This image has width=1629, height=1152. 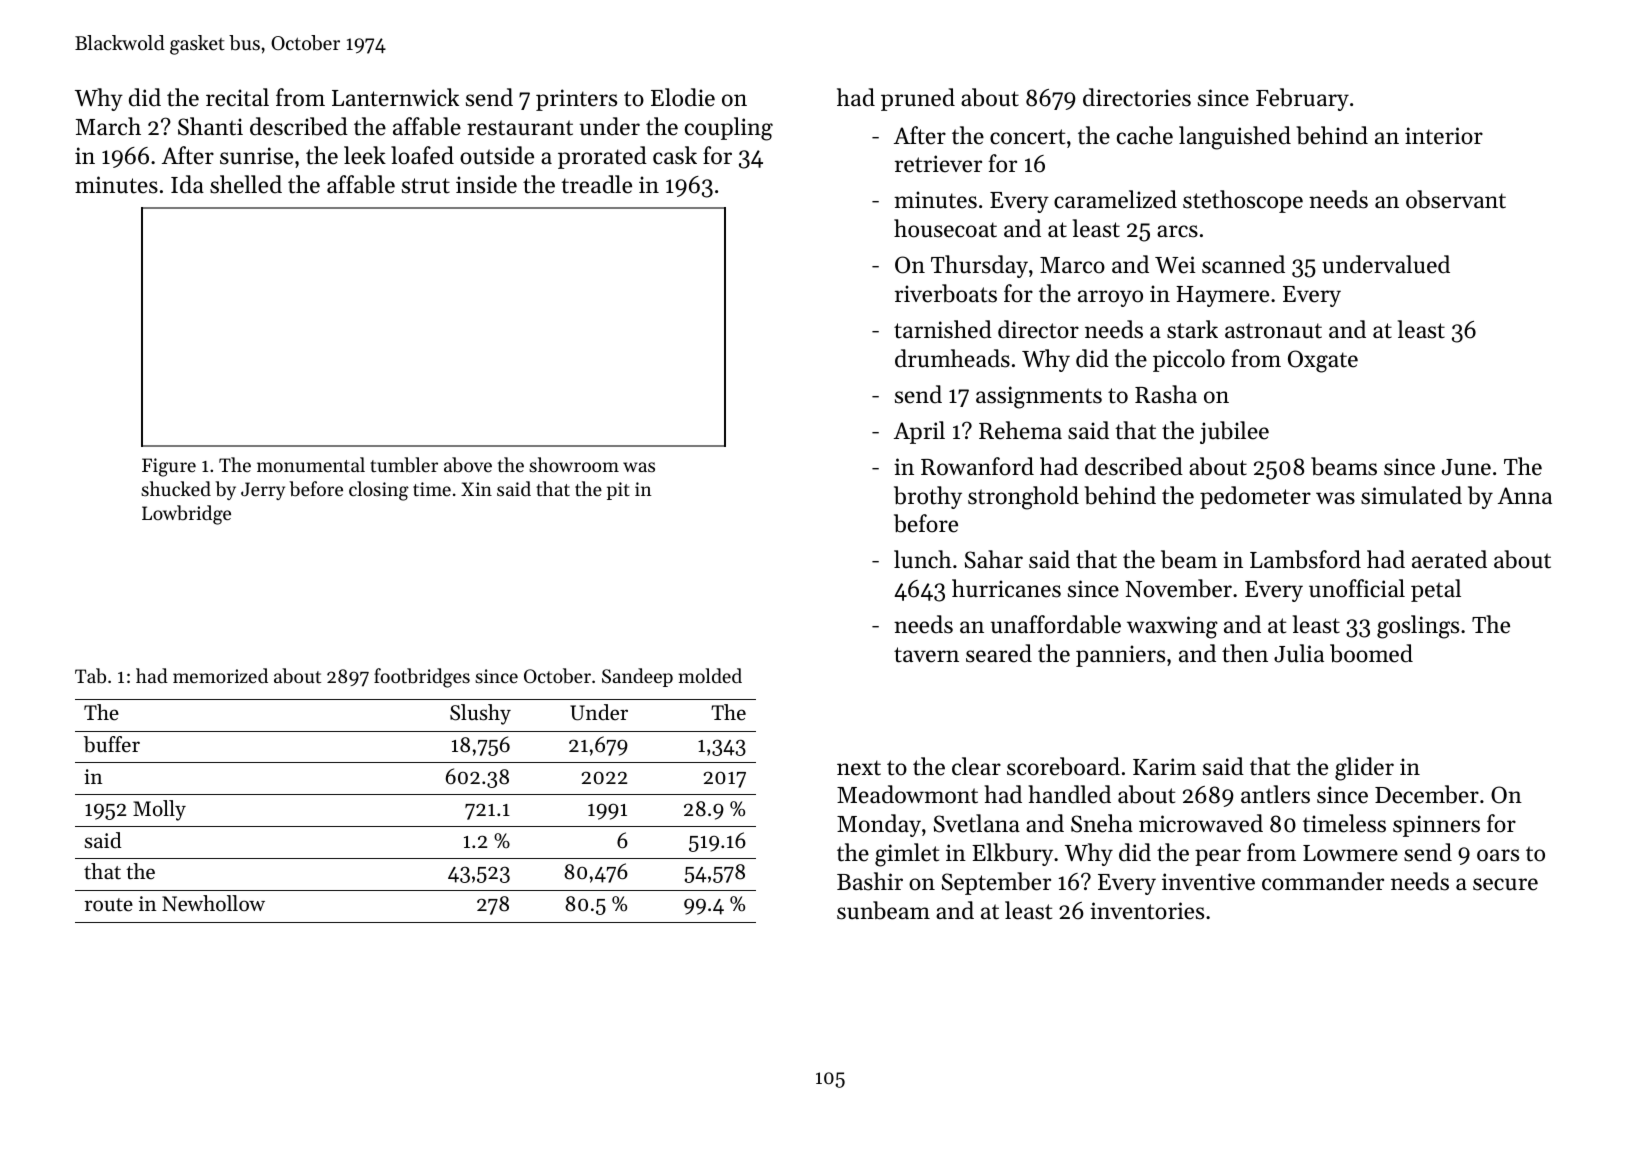 What do you see at coordinates (404, 465) in the image?
I see `tumbler` at bounding box center [404, 465].
